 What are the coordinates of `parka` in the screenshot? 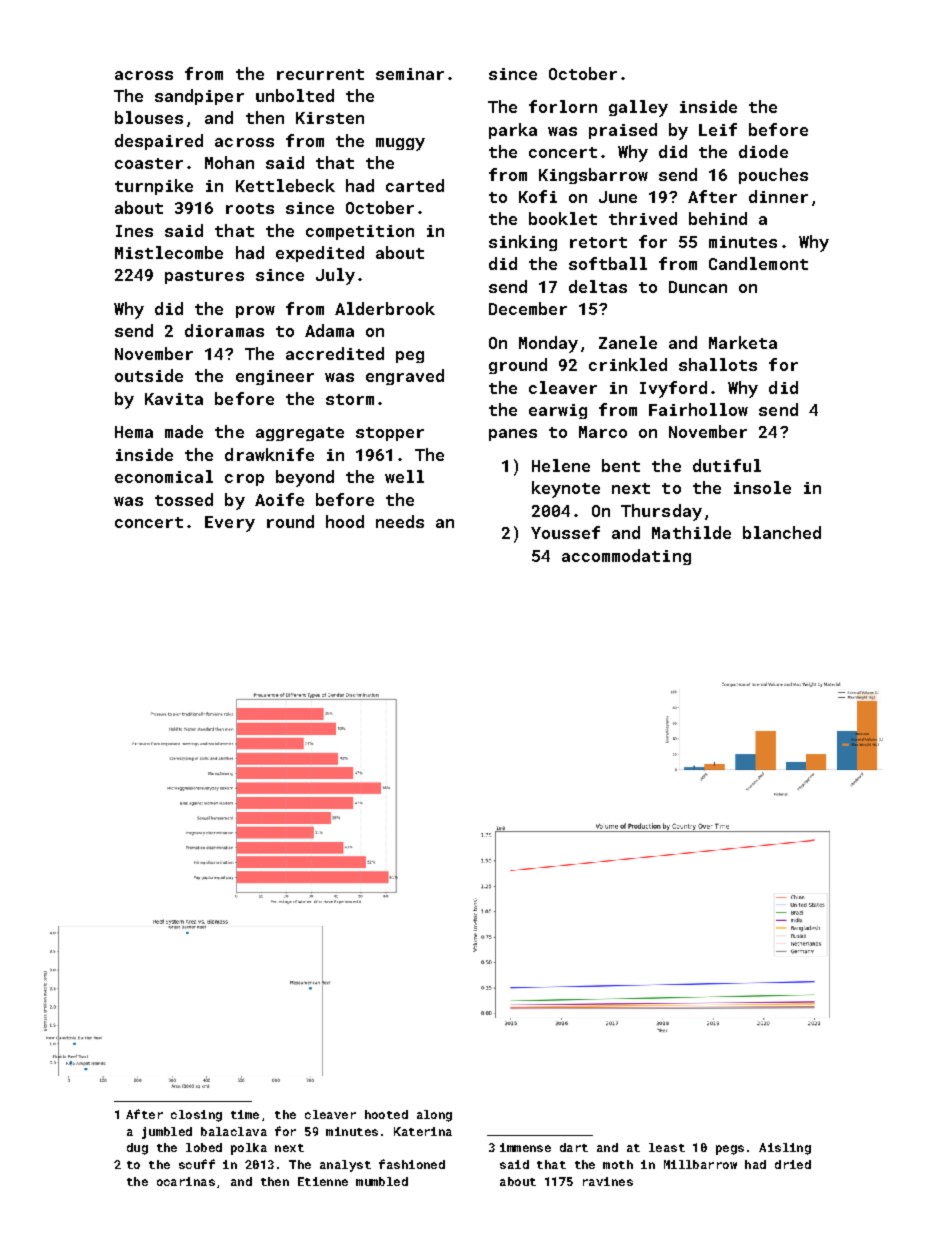 It's located at (513, 131).
